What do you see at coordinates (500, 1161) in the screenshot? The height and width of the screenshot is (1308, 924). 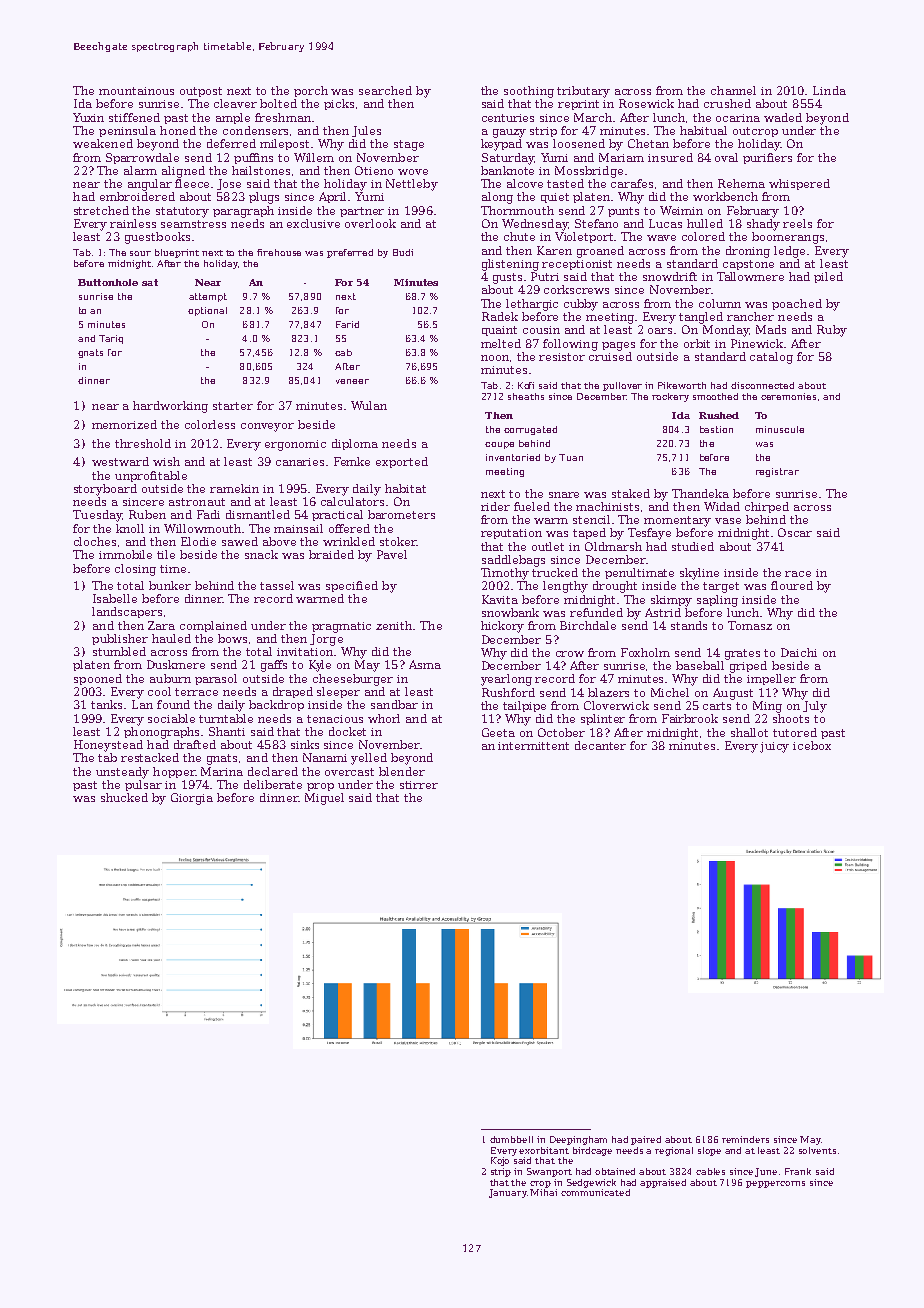 I see `Kojo` at bounding box center [500, 1161].
